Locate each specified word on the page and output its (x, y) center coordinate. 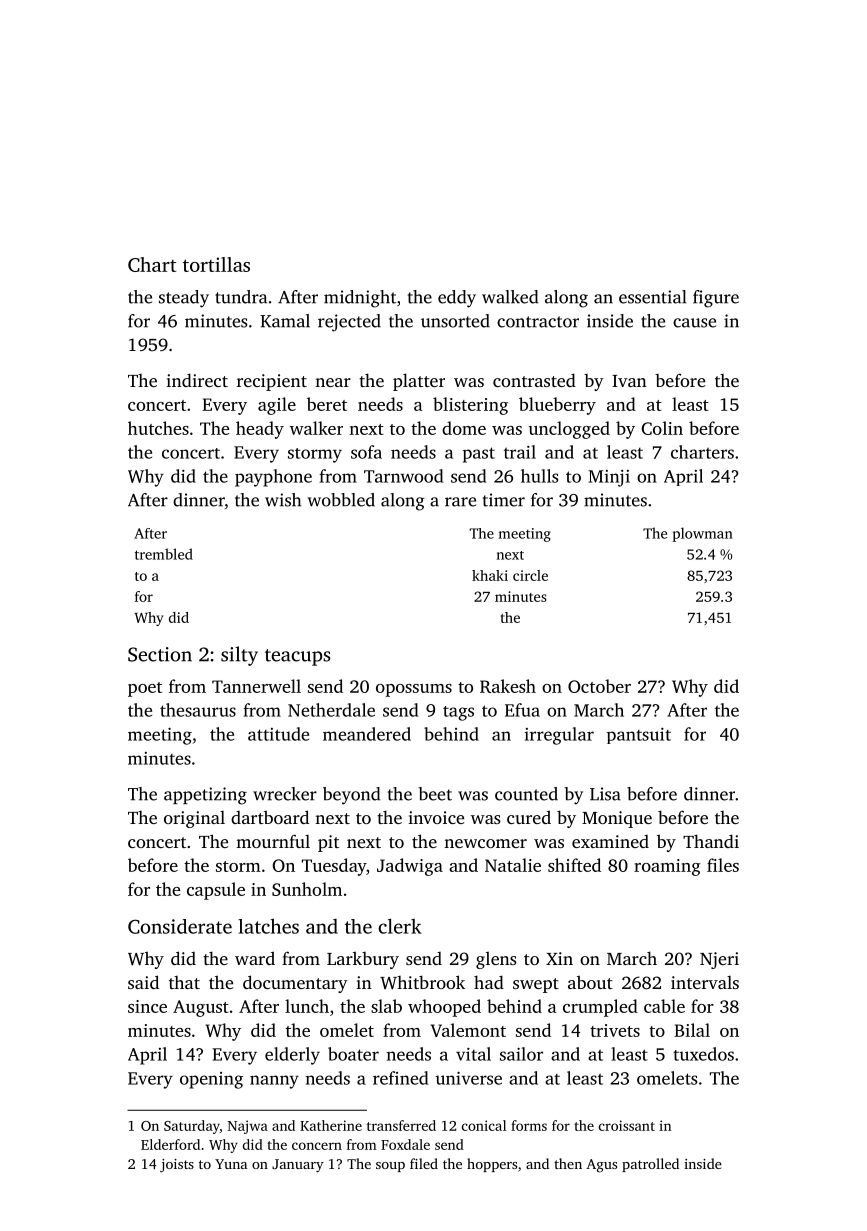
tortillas (216, 264)
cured (529, 817)
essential (653, 297)
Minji (609, 478)
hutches (158, 428)
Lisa (605, 794)
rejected (349, 323)
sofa (366, 452)
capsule (216, 891)
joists (177, 1166)
